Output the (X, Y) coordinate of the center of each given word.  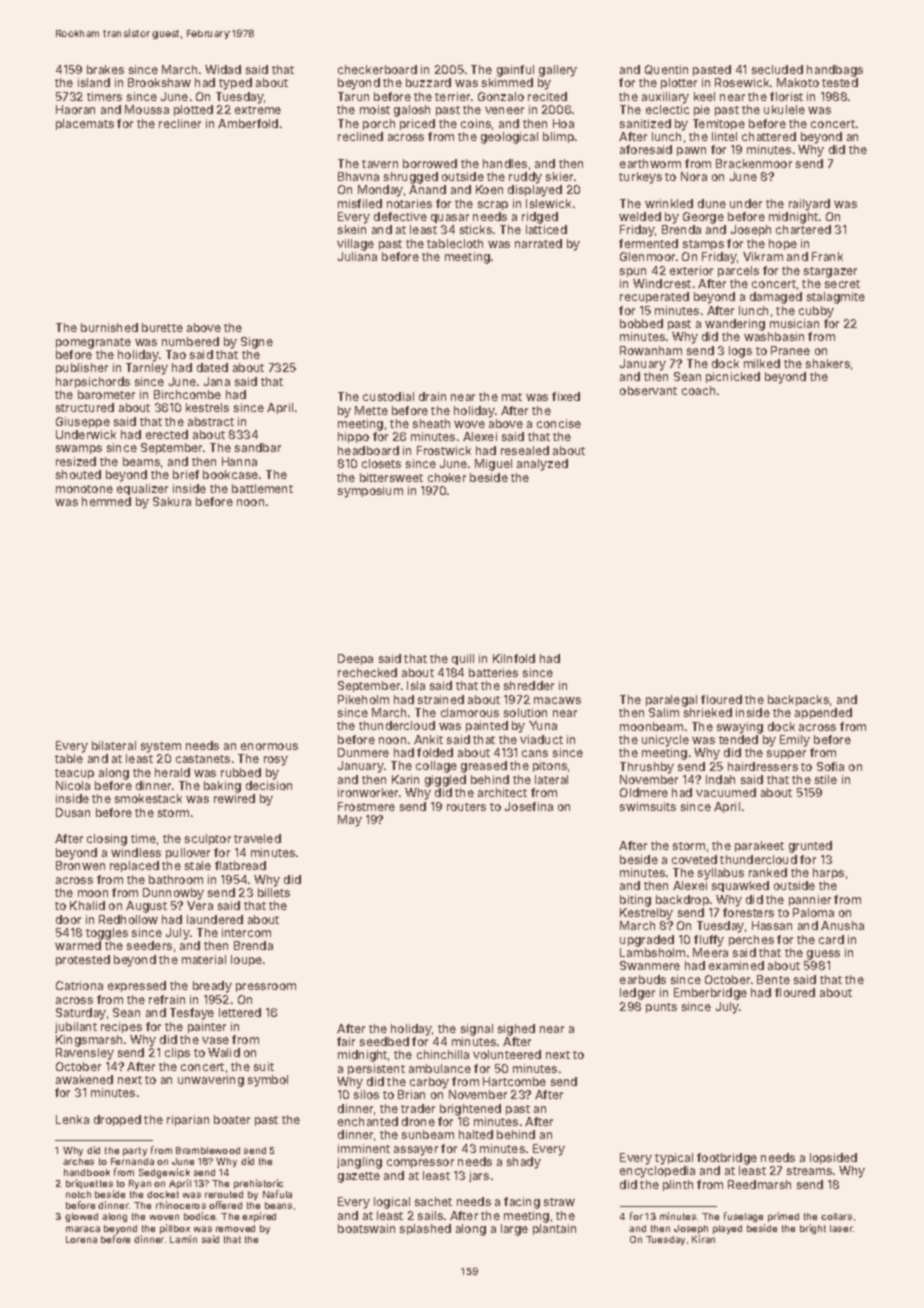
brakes (105, 69)
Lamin (183, 1239)
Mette (371, 410)
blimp (558, 137)
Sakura (172, 501)
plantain (554, 1229)
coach (698, 390)
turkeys (640, 178)
